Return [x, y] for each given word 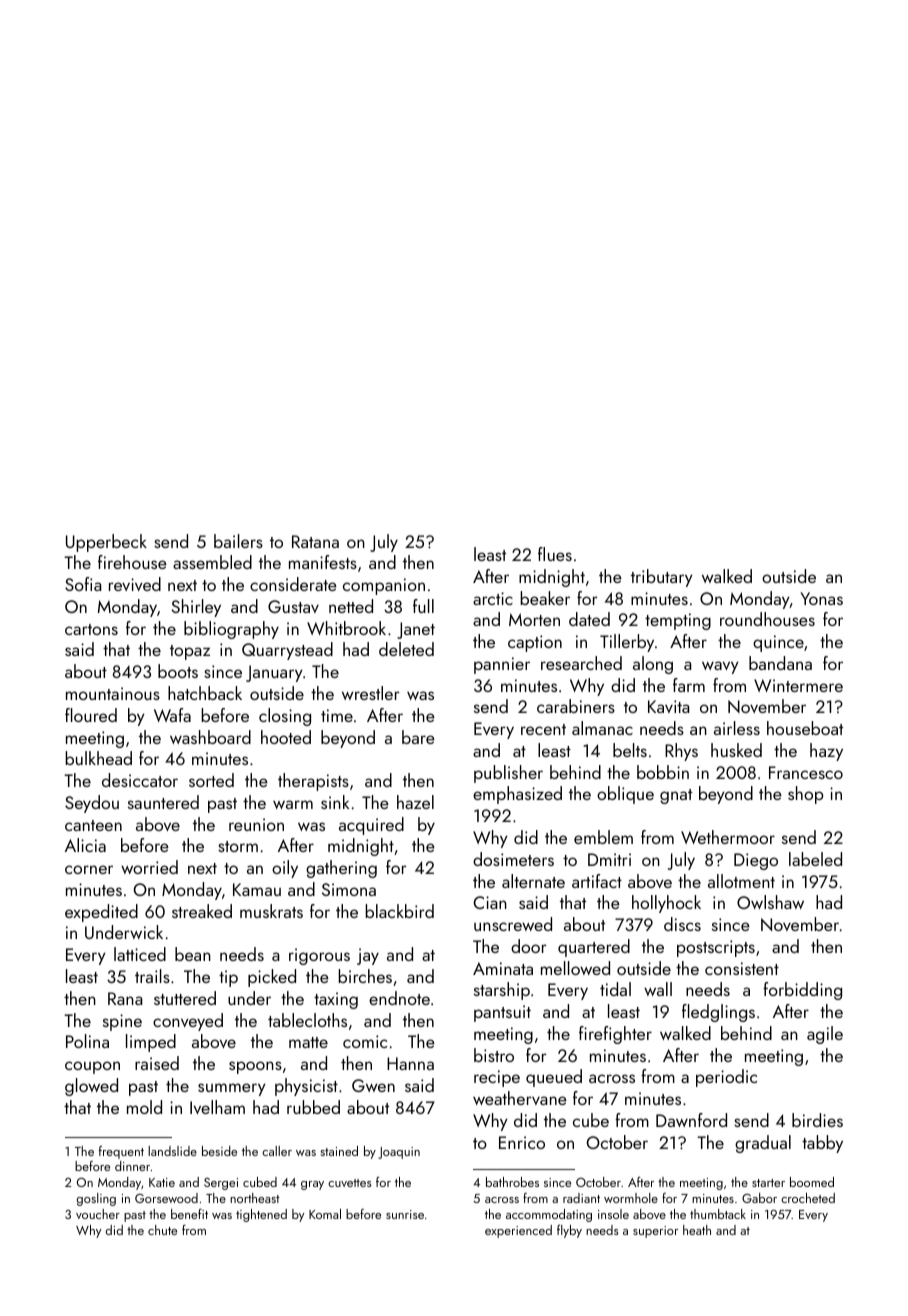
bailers [238, 541]
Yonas [822, 598]
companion [384, 586]
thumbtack [718, 1214]
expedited [101, 913]
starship [502, 991]
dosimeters [513, 859]
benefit [189, 1214]
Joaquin [399, 1153]
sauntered [163, 802]
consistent [742, 968]
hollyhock [666, 904]
